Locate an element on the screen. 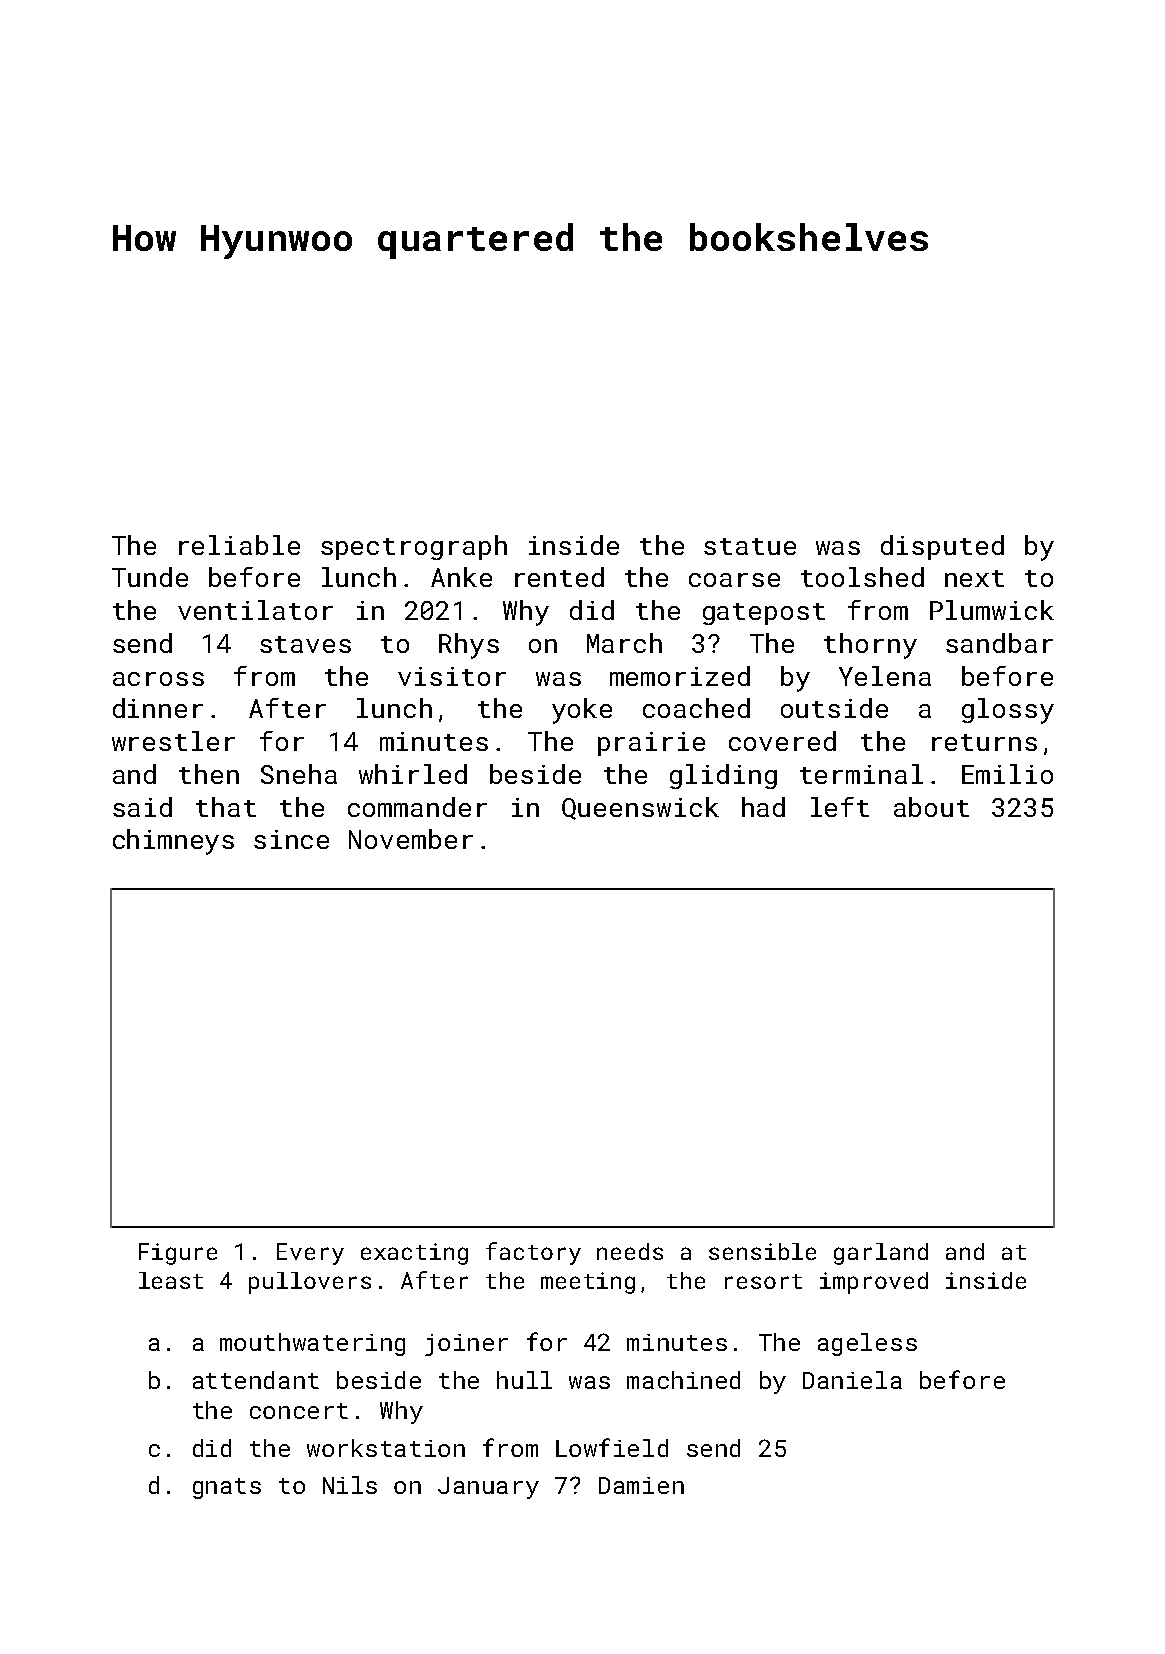 The height and width of the screenshot is (1654, 1165). staves is located at coordinates (305, 644).
